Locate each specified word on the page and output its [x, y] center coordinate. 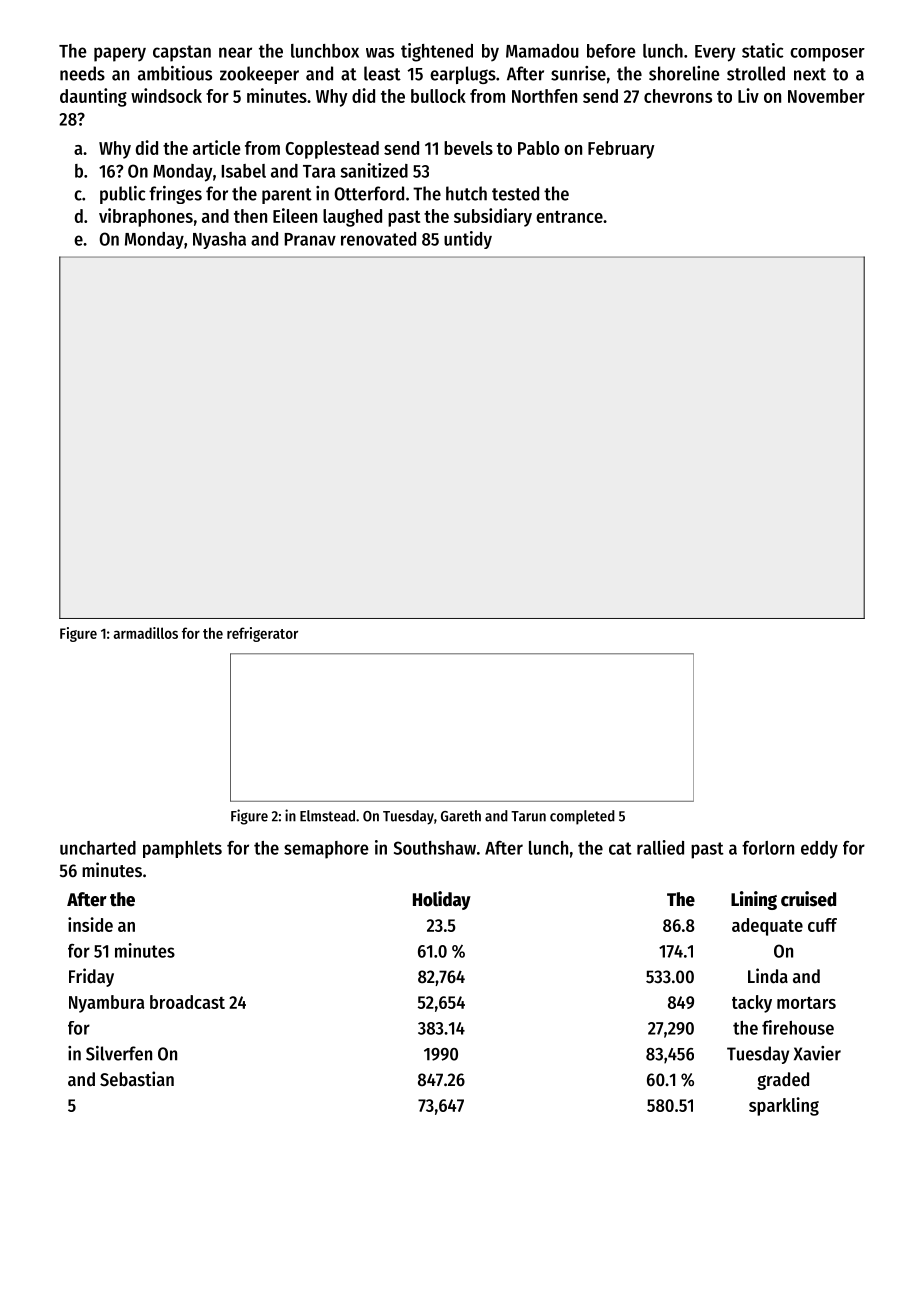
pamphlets [182, 849]
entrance [569, 217]
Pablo [538, 148]
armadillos [145, 633]
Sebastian [137, 1079]
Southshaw [435, 848]
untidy [468, 240]
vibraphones [146, 217]
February [621, 150]
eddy [819, 850]
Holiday [442, 900]
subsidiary [493, 217]
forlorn [768, 848]
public [122, 195]
